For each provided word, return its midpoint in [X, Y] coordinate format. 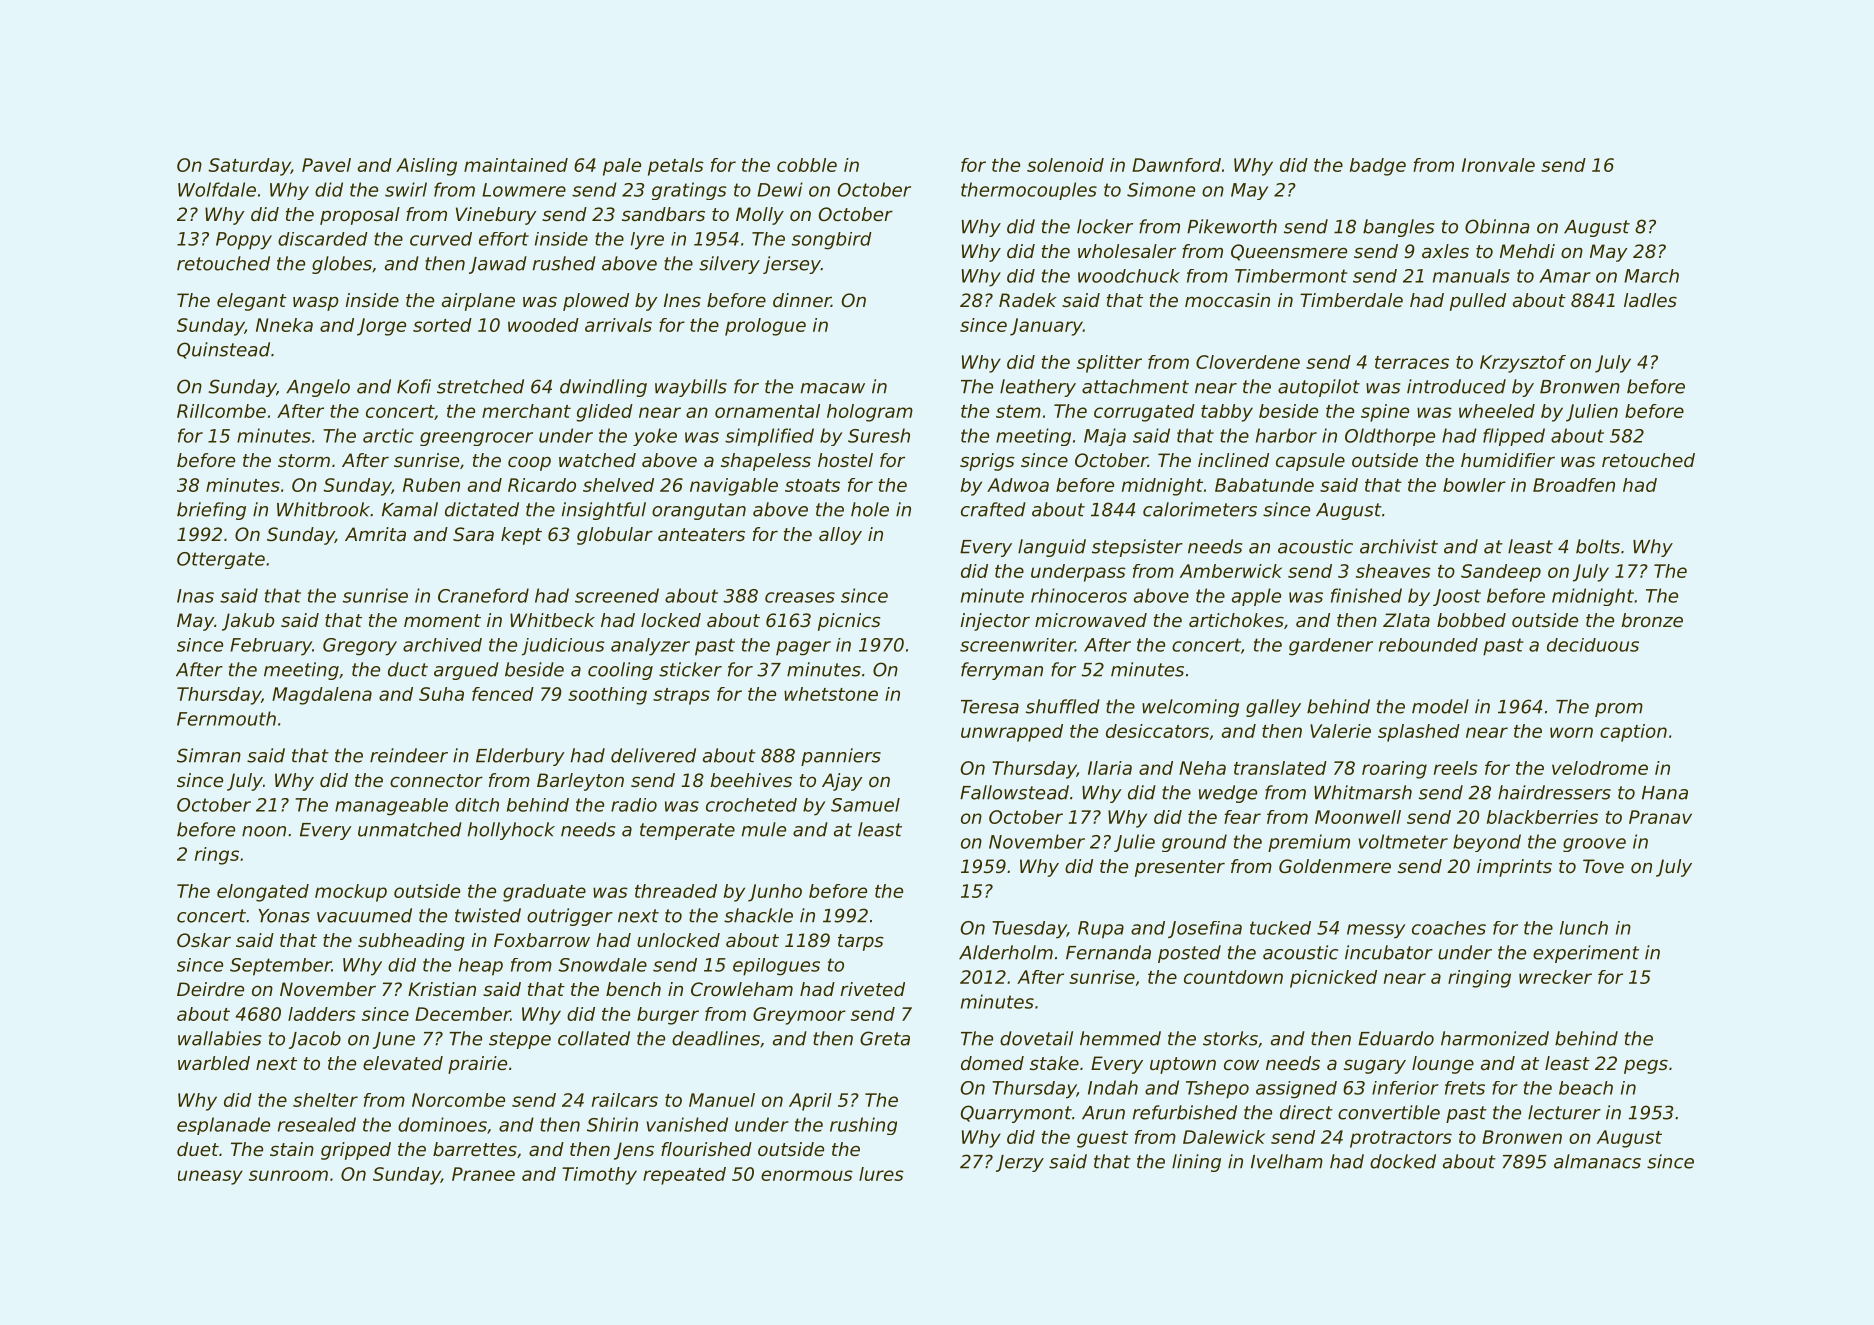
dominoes [442, 1124]
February [271, 647]
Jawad [498, 265]
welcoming [1190, 708]
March [1651, 276]
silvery [729, 265]
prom [1619, 710]
